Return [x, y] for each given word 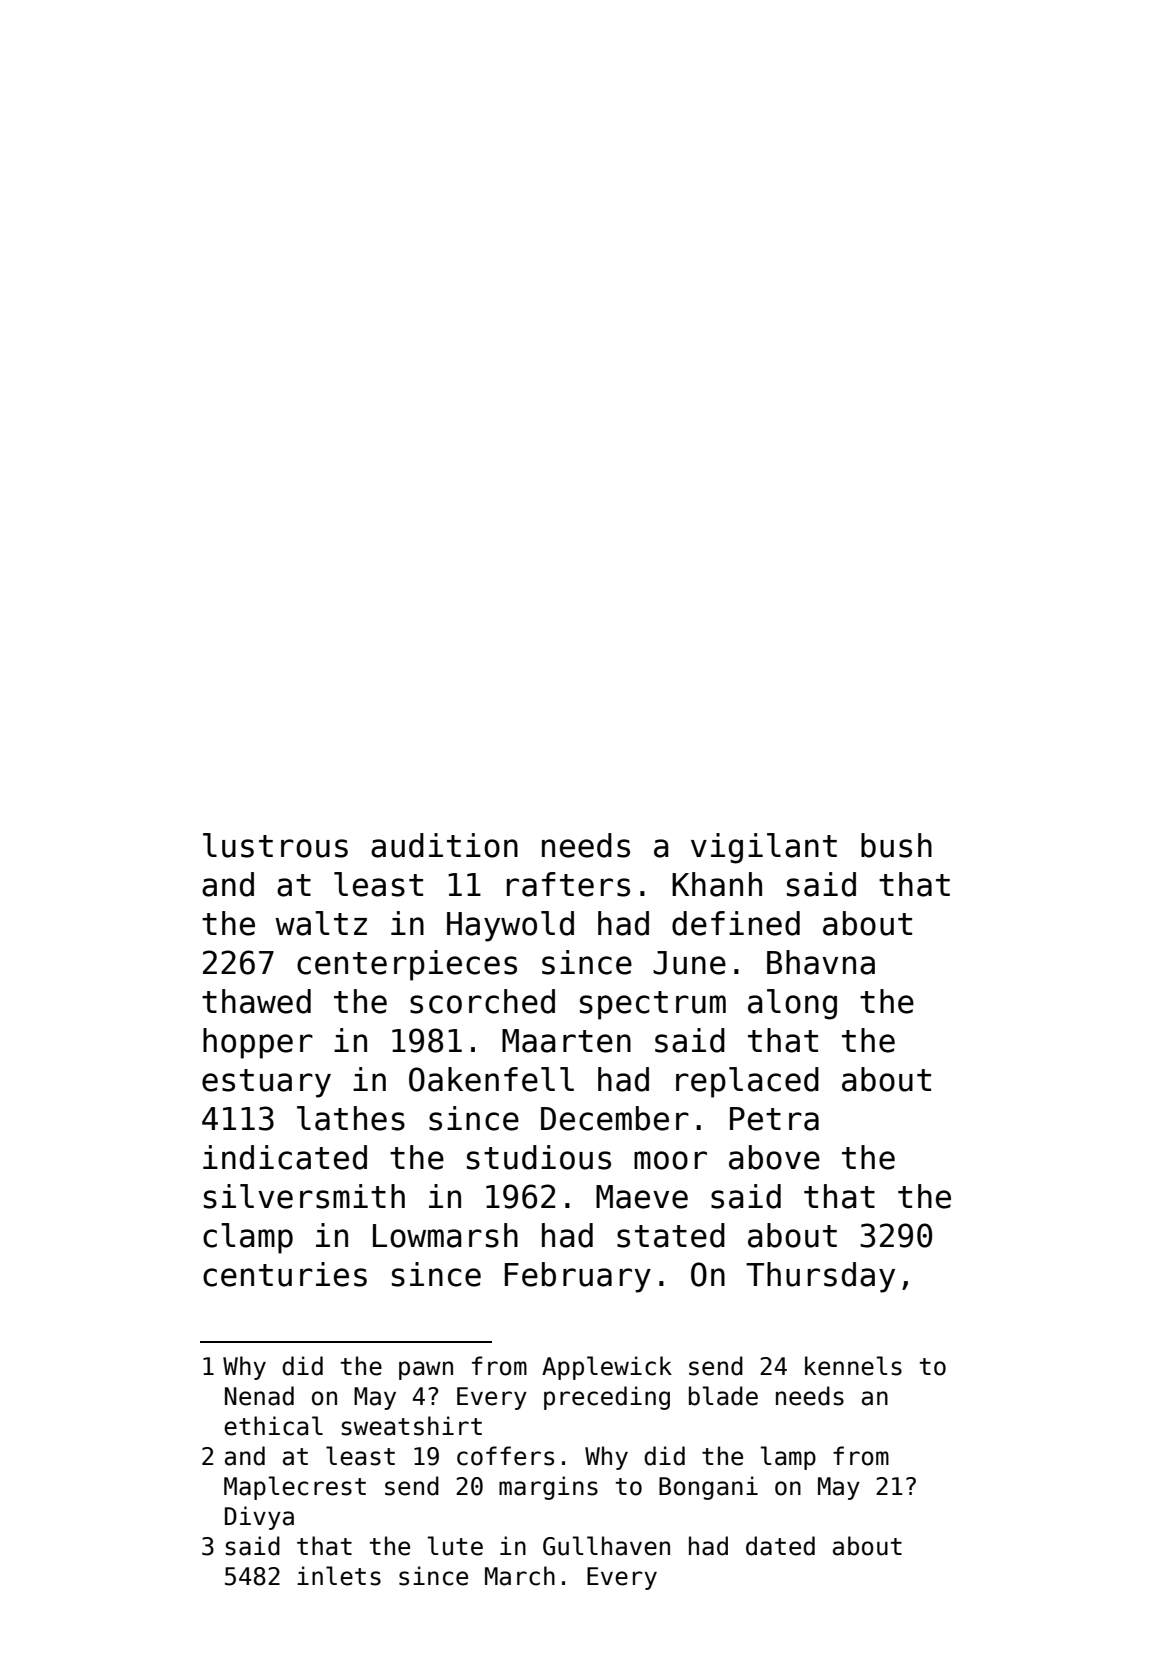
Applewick [607, 1368]
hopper [258, 1043]
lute [455, 1546]
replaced [747, 1082]
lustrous [275, 845]
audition [444, 845]
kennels [853, 1366]
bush [896, 845]
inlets [339, 1576]
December [615, 1118]
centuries [285, 1274]
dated [780, 1546]
